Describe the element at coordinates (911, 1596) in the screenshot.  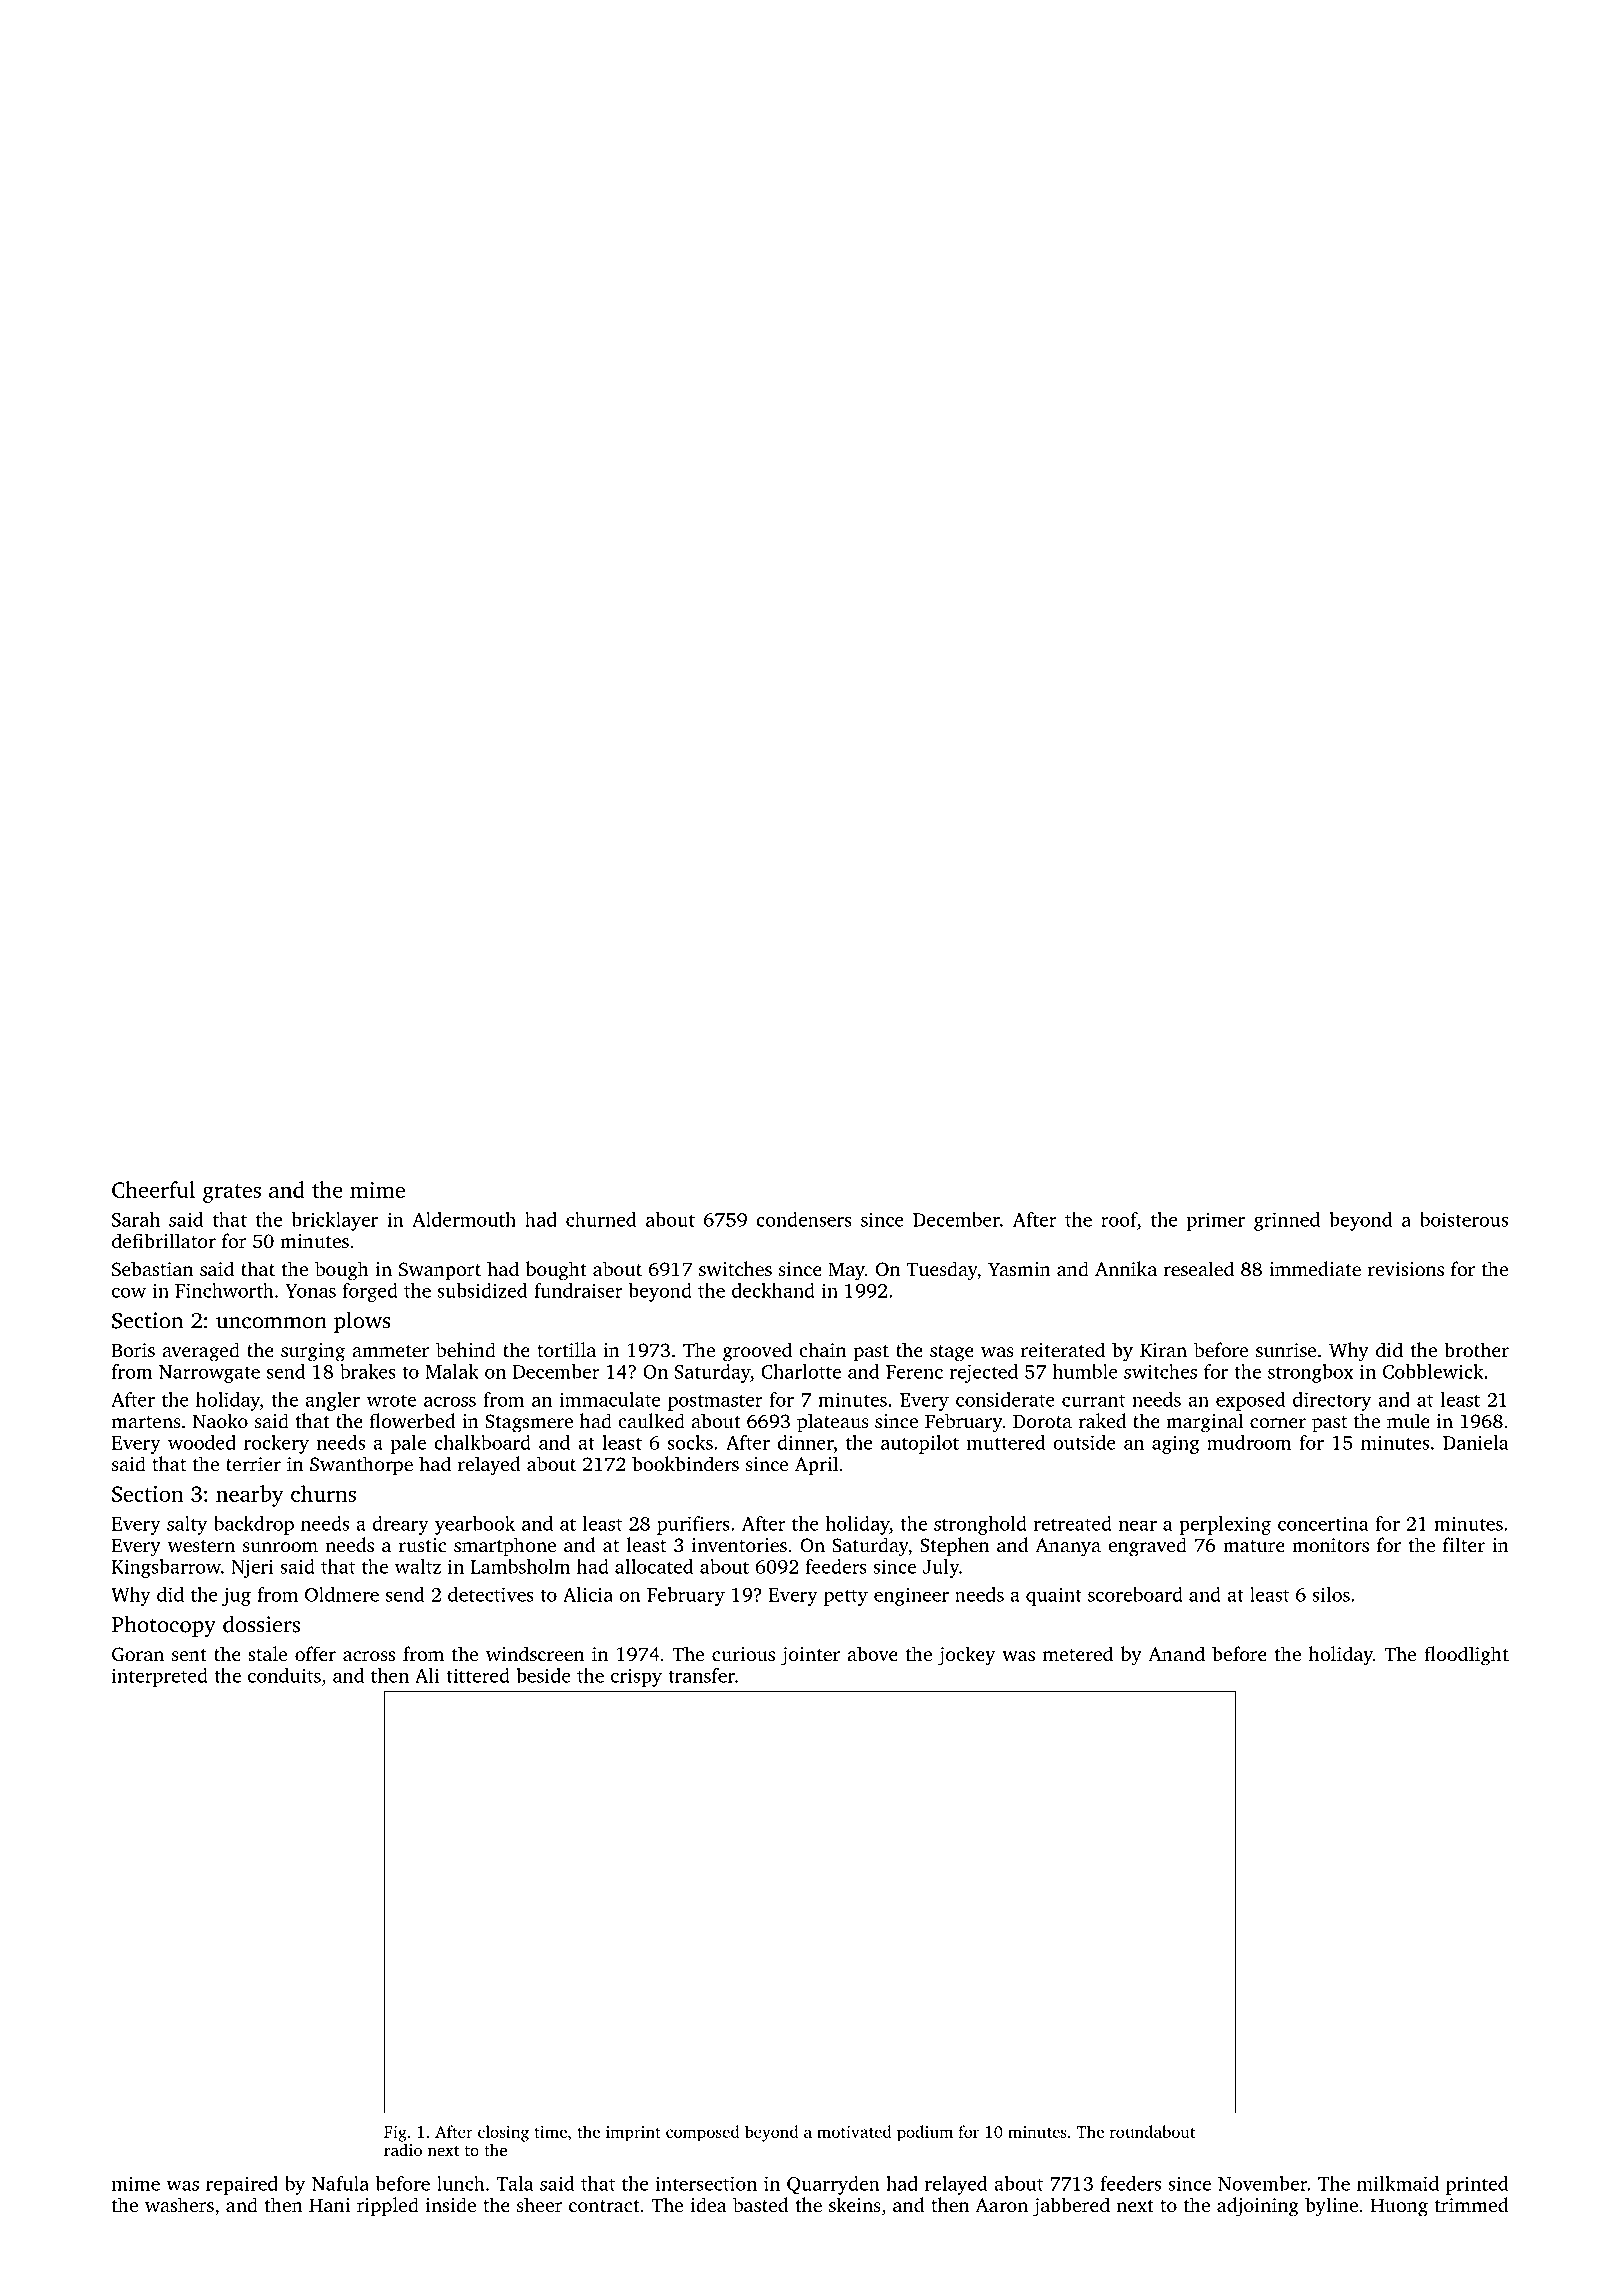
I see `engineer` at that location.
